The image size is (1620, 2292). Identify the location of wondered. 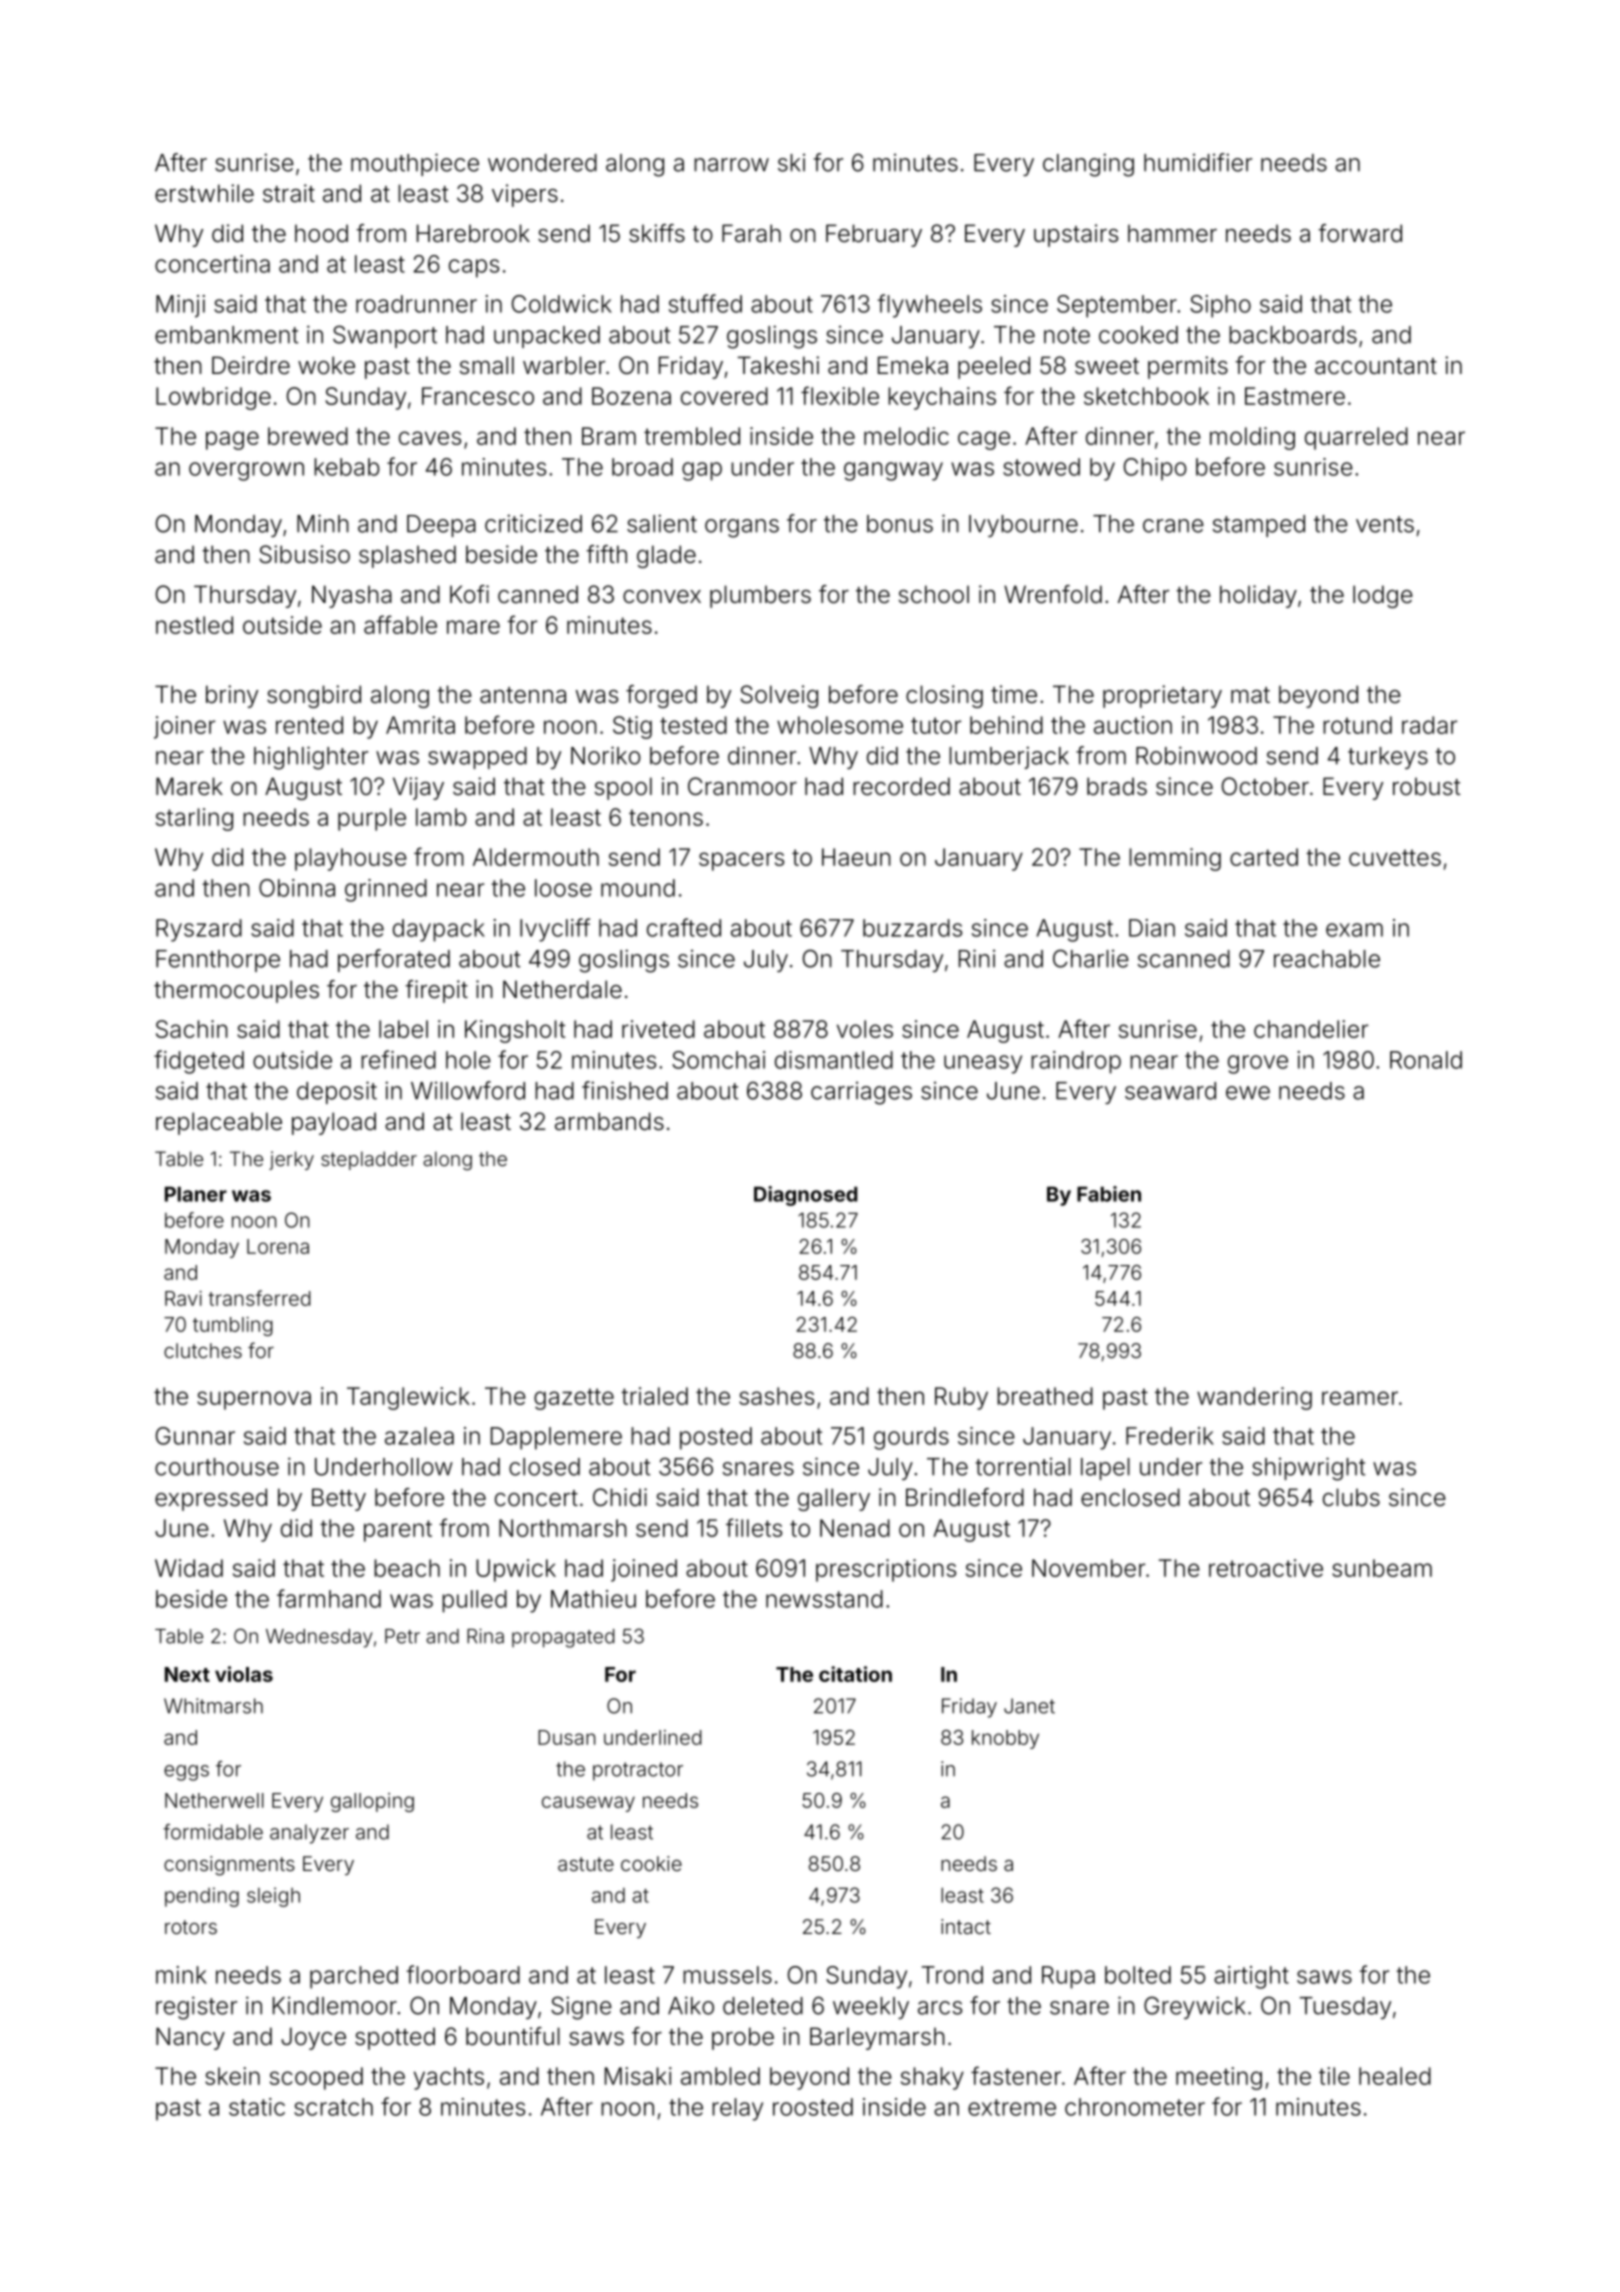
(542, 163).
